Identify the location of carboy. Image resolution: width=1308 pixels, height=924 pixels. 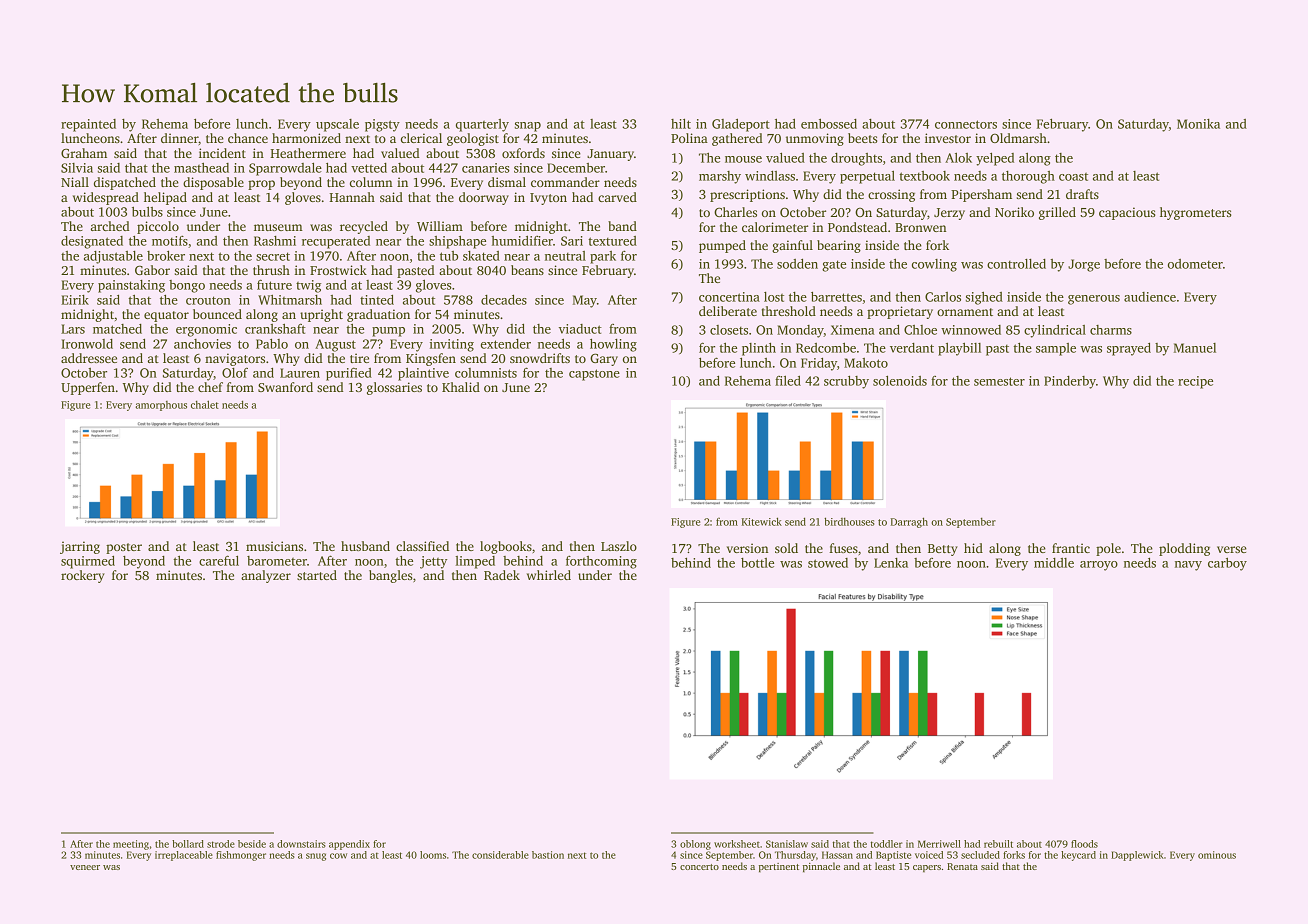
(1227, 564).
